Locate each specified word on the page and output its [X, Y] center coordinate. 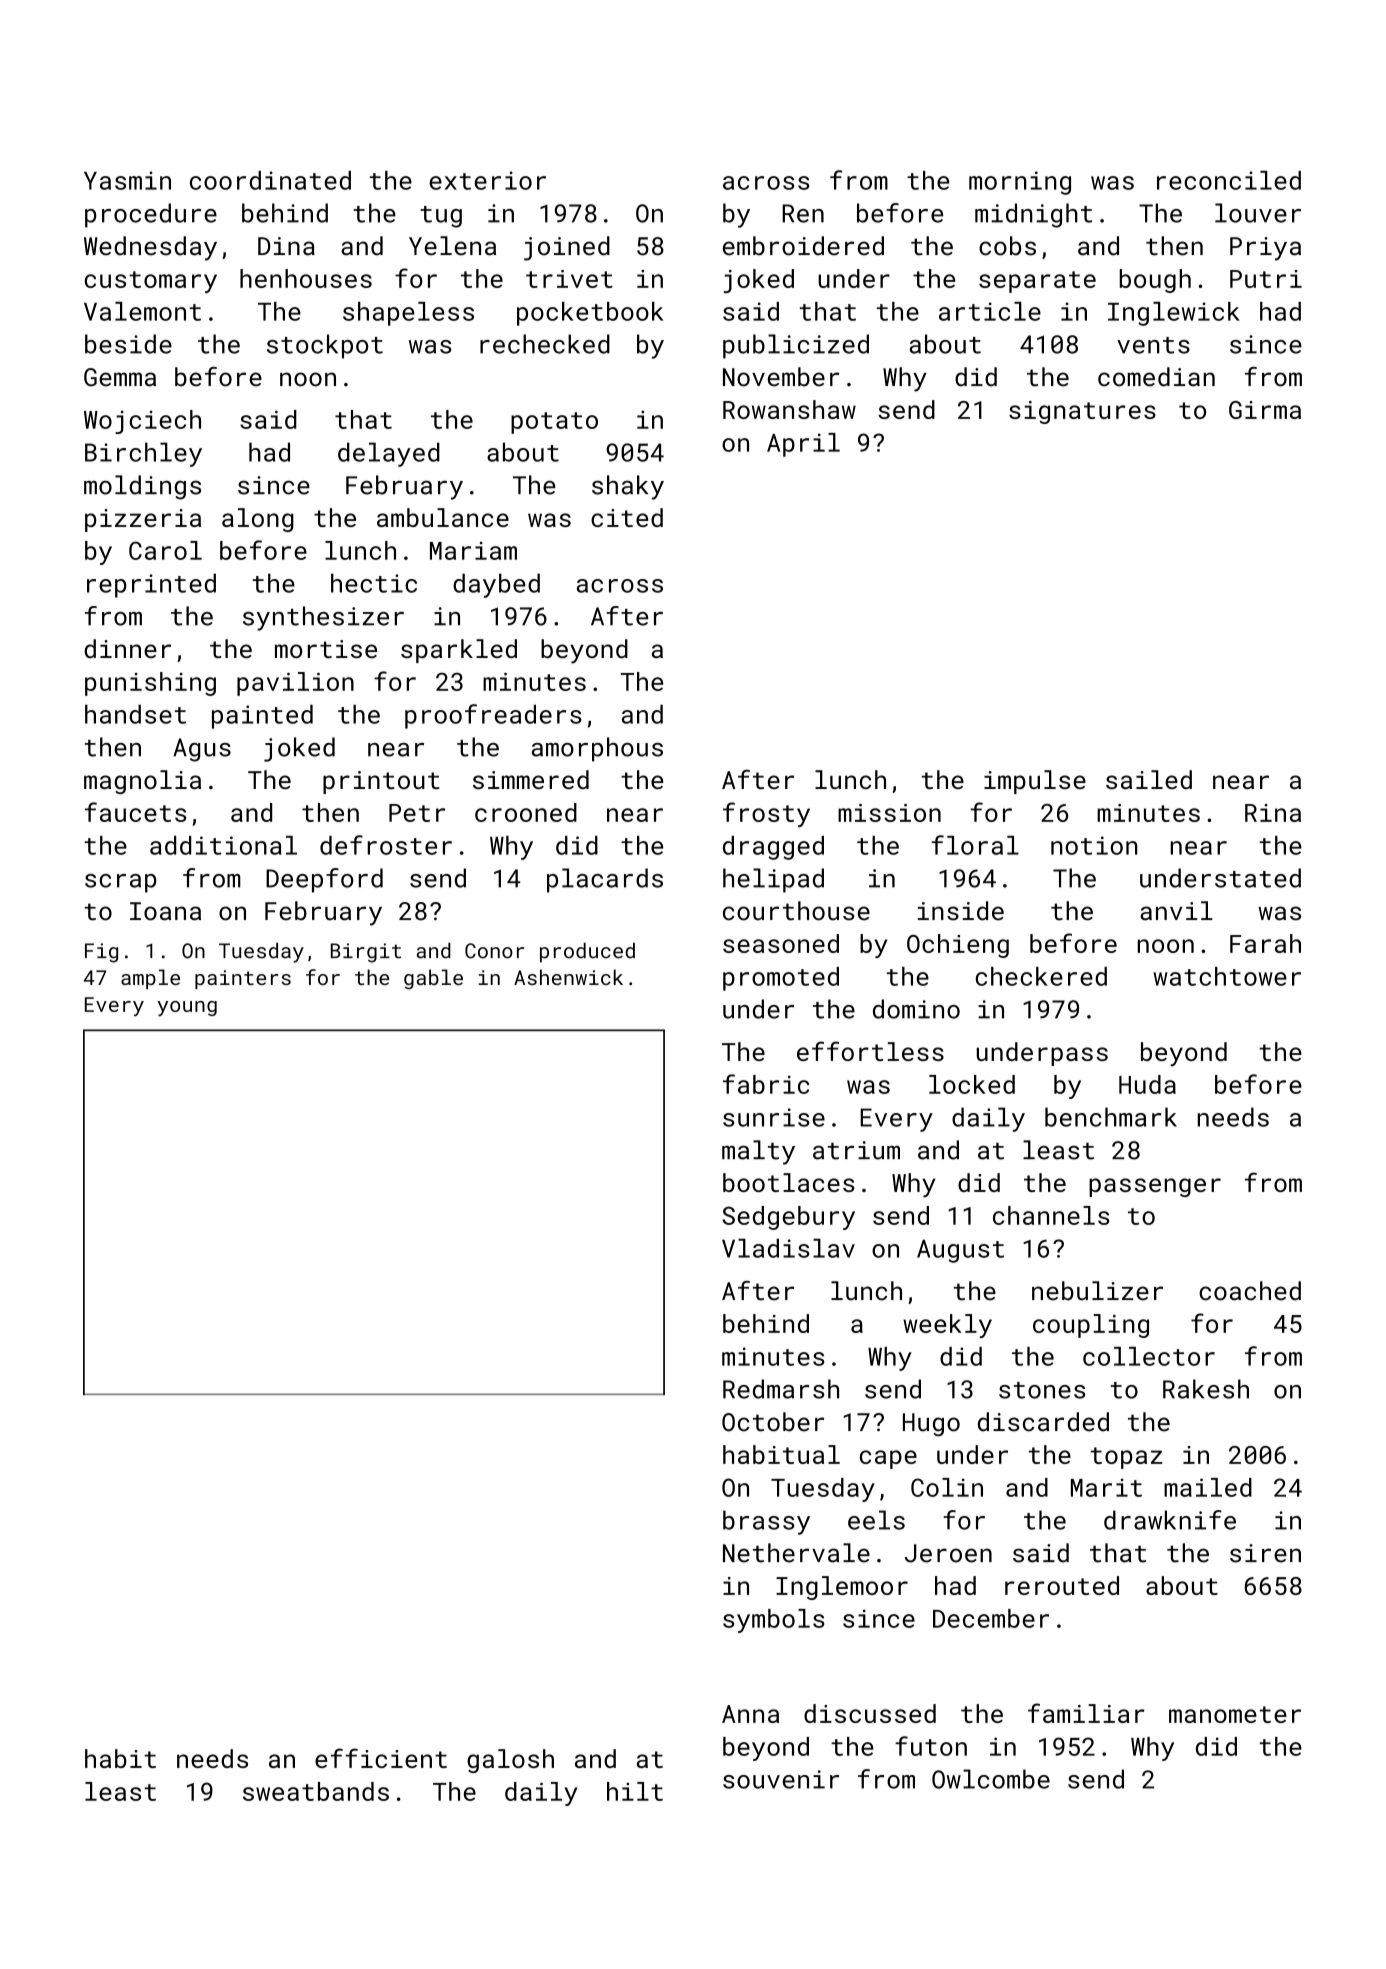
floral [975, 845]
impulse [1035, 782]
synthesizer [323, 618]
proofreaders [493, 716]
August [960, 1251]
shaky [628, 487]
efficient [381, 1758]
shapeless [408, 314]
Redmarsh [781, 1389]
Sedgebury [788, 1218]
